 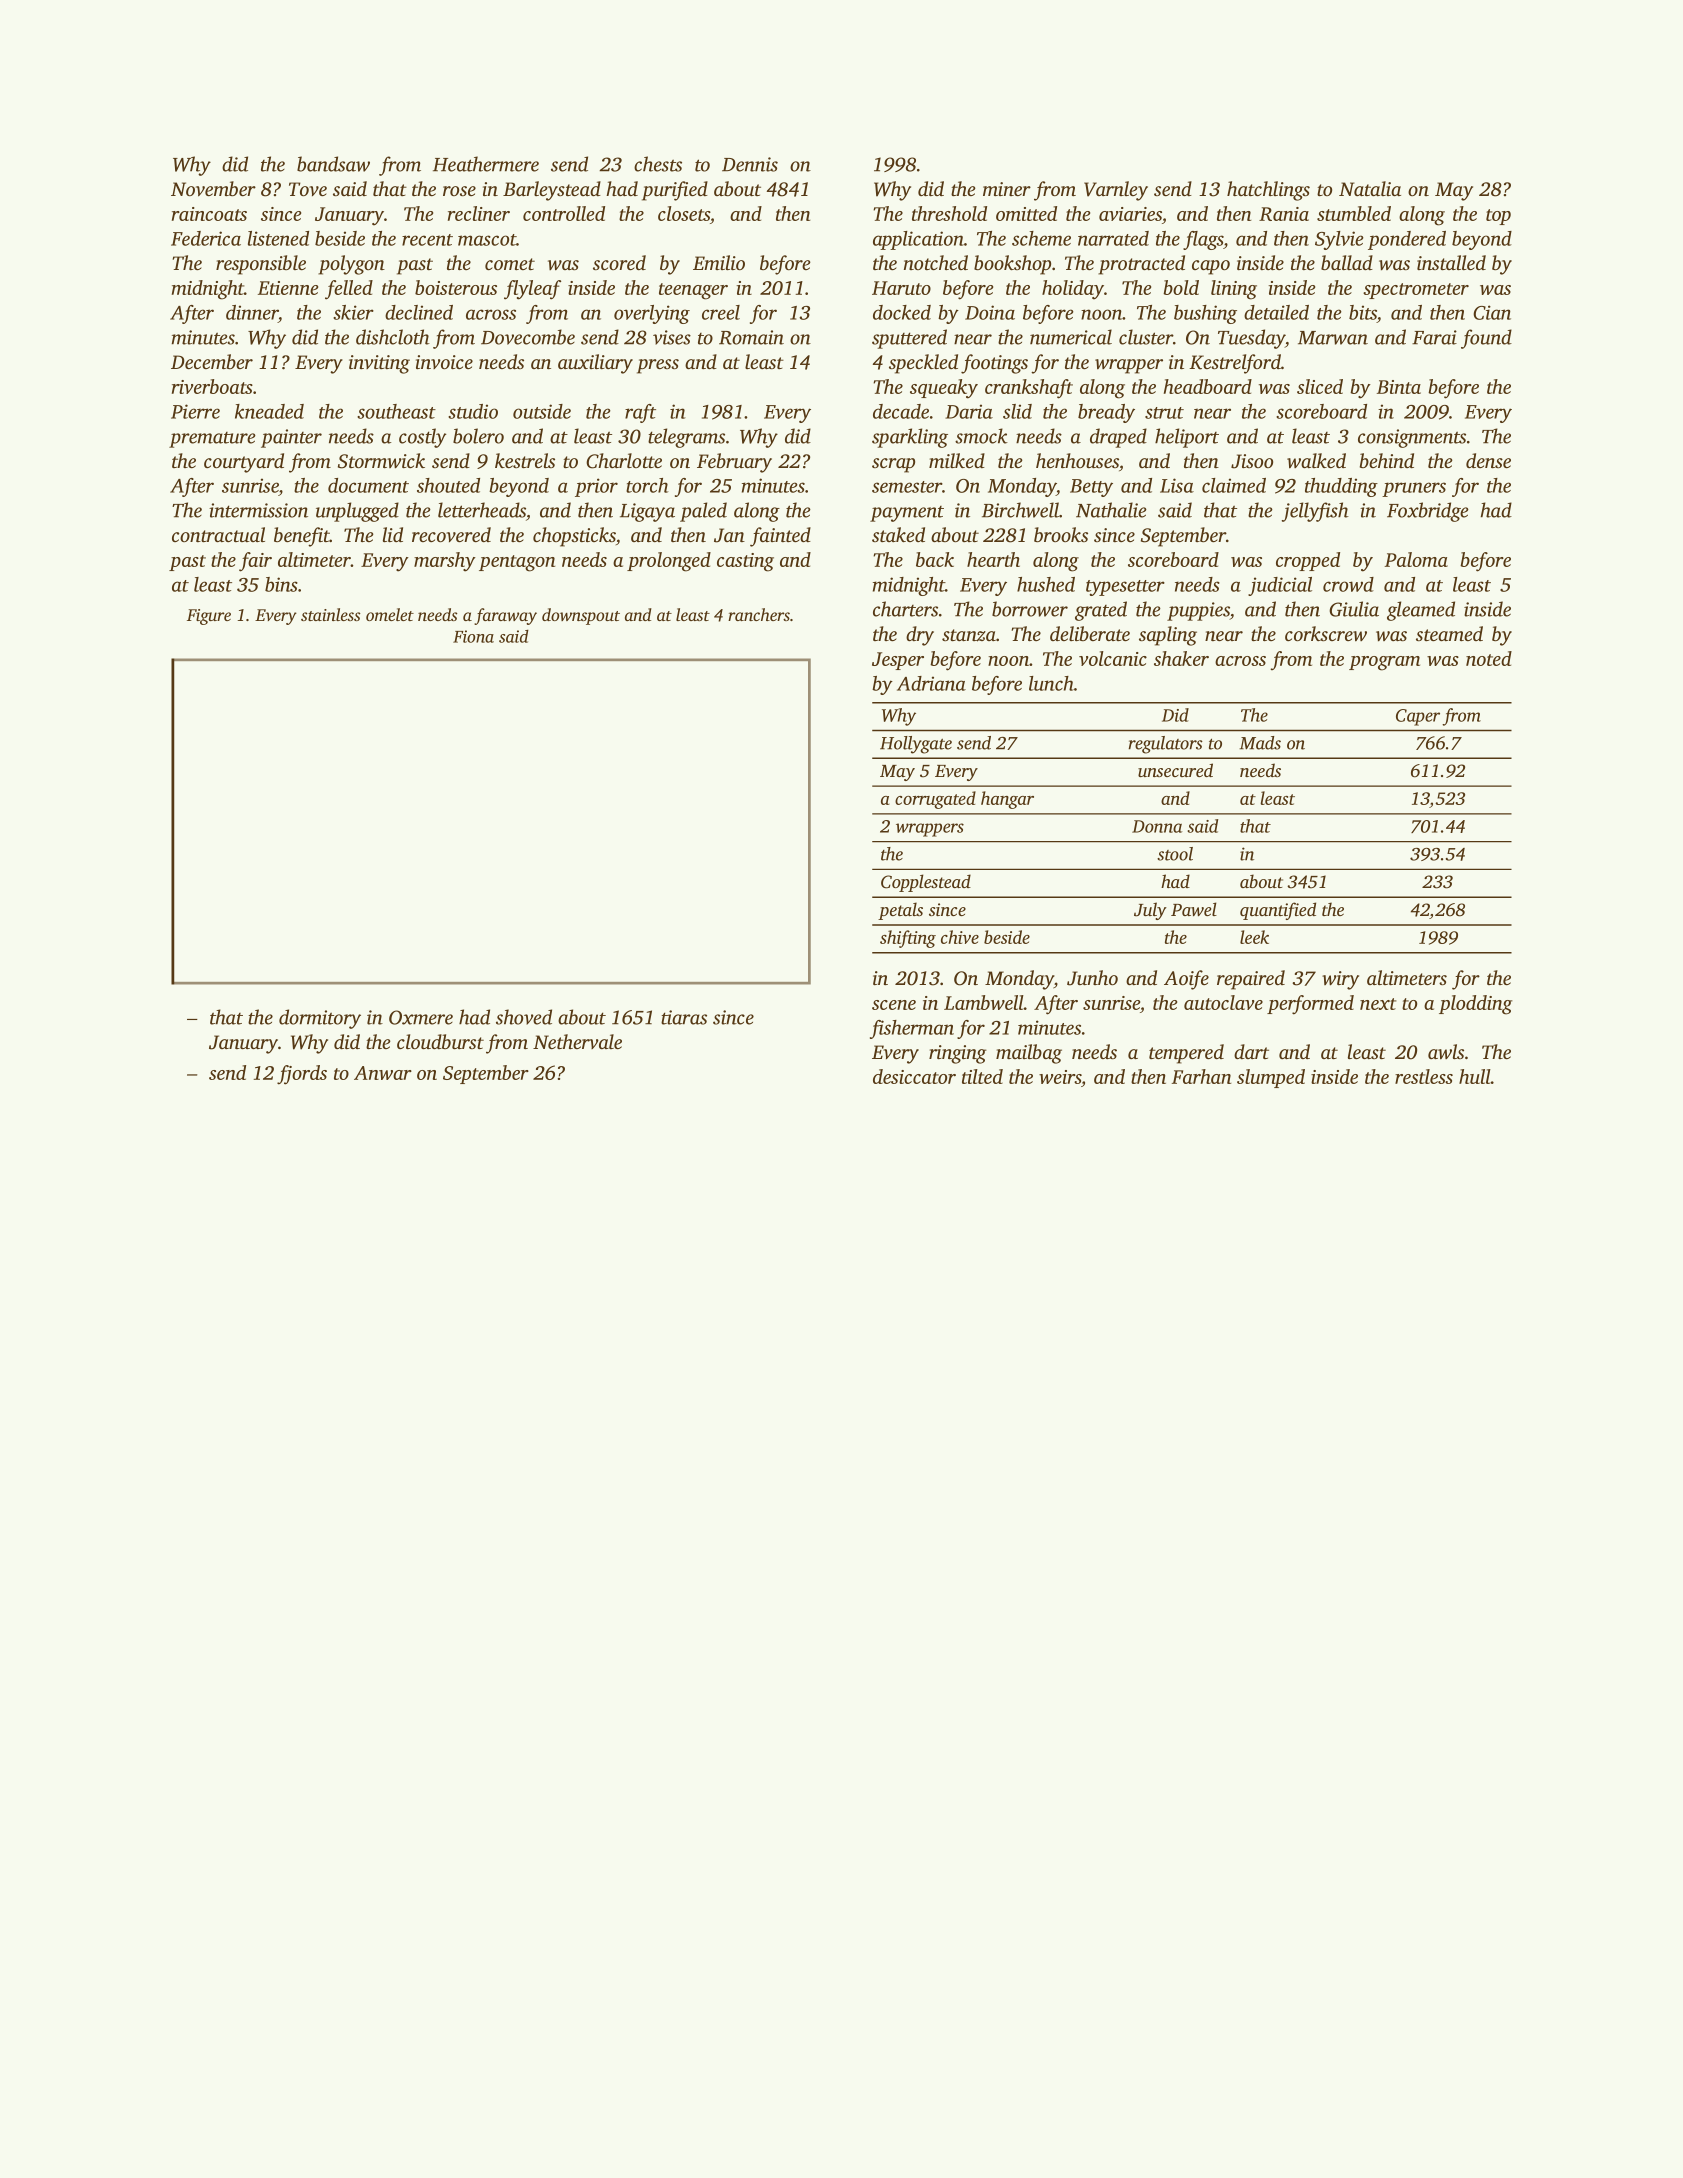 I want to click on miner, so click(x=1007, y=189).
